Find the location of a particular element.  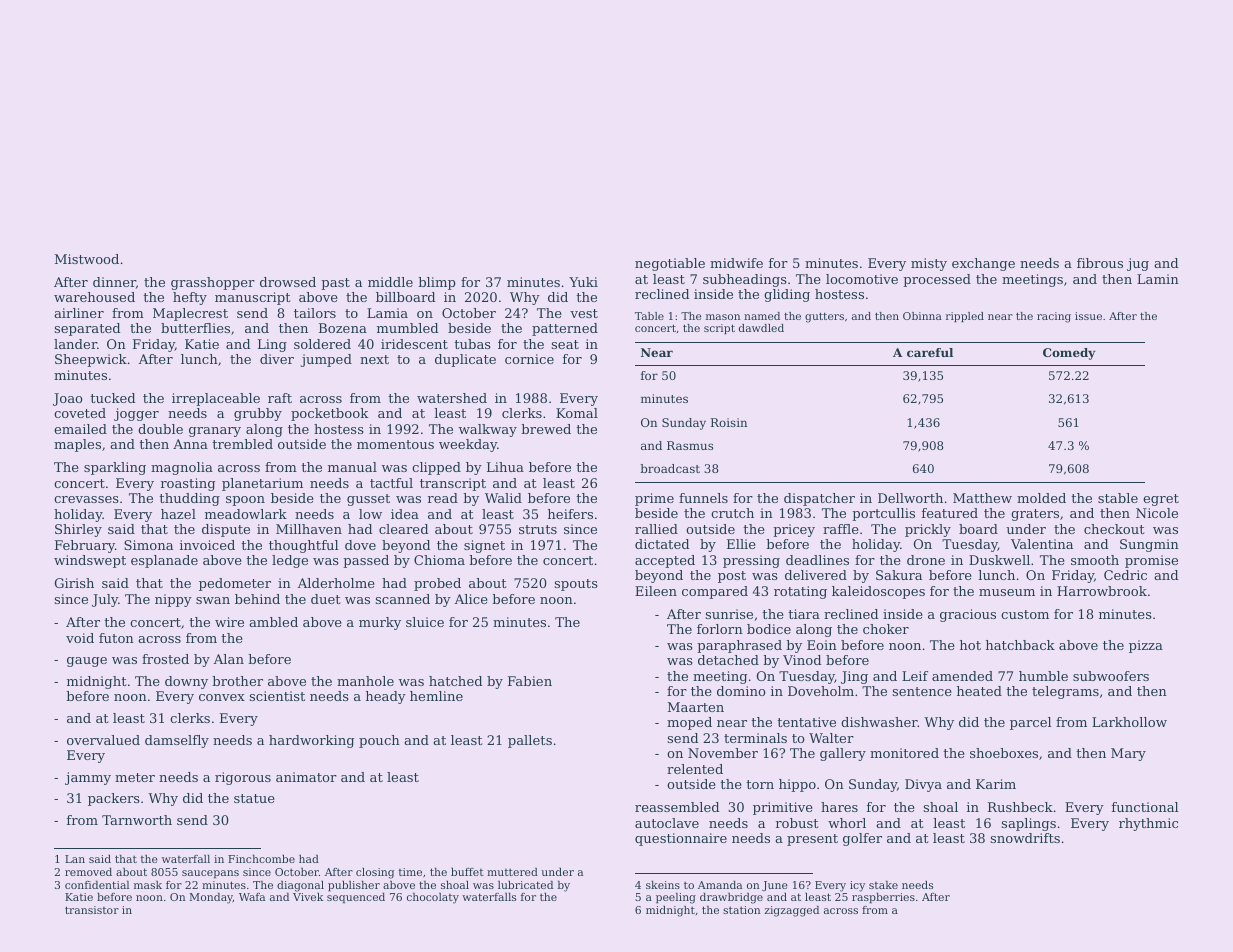

Mistwood is located at coordinates (87, 259).
